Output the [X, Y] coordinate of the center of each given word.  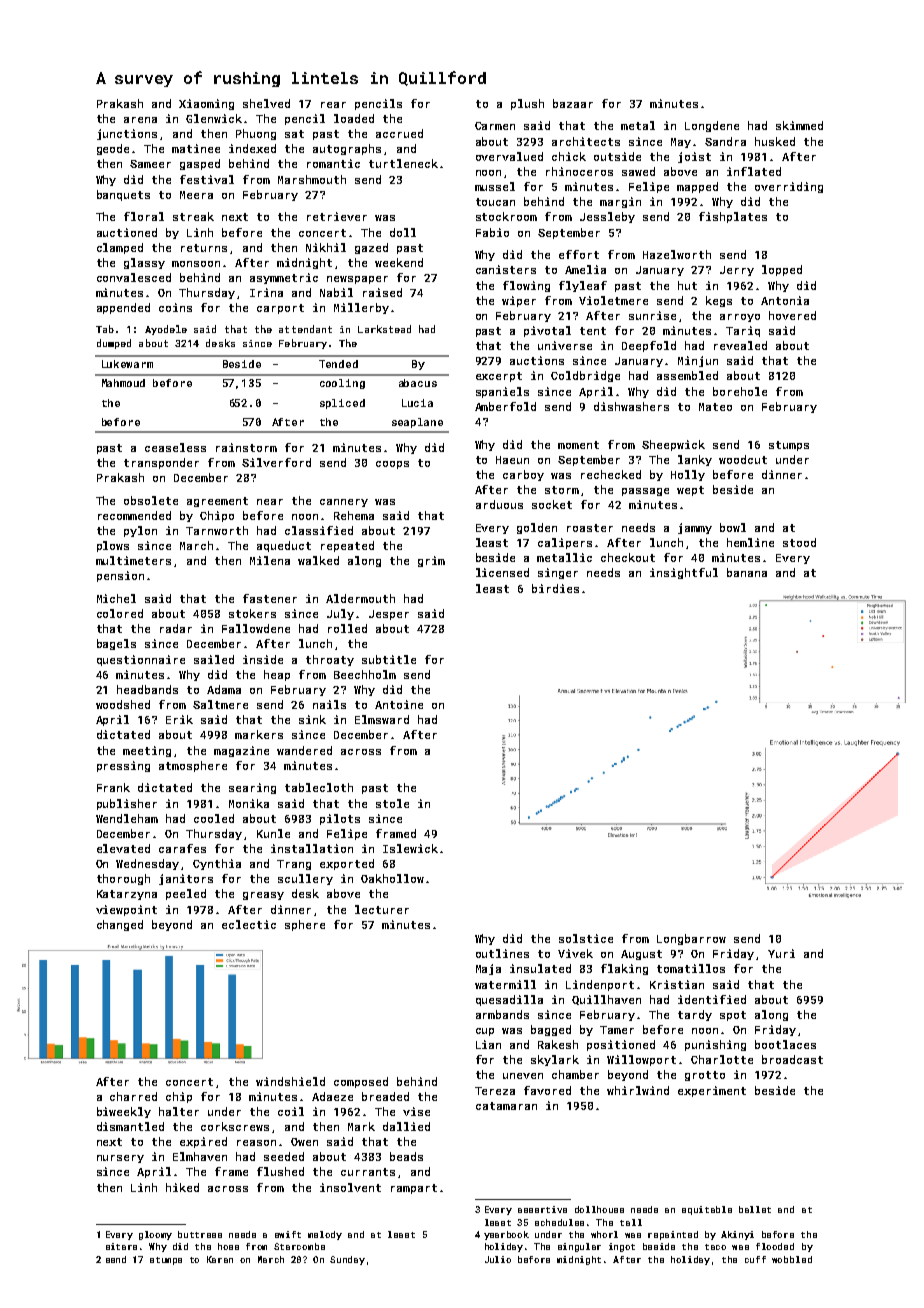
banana [747, 572]
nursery [120, 1159]
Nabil [336, 292]
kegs [719, 301]
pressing [123, 766]
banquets [123, 195]
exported [347, 864]
